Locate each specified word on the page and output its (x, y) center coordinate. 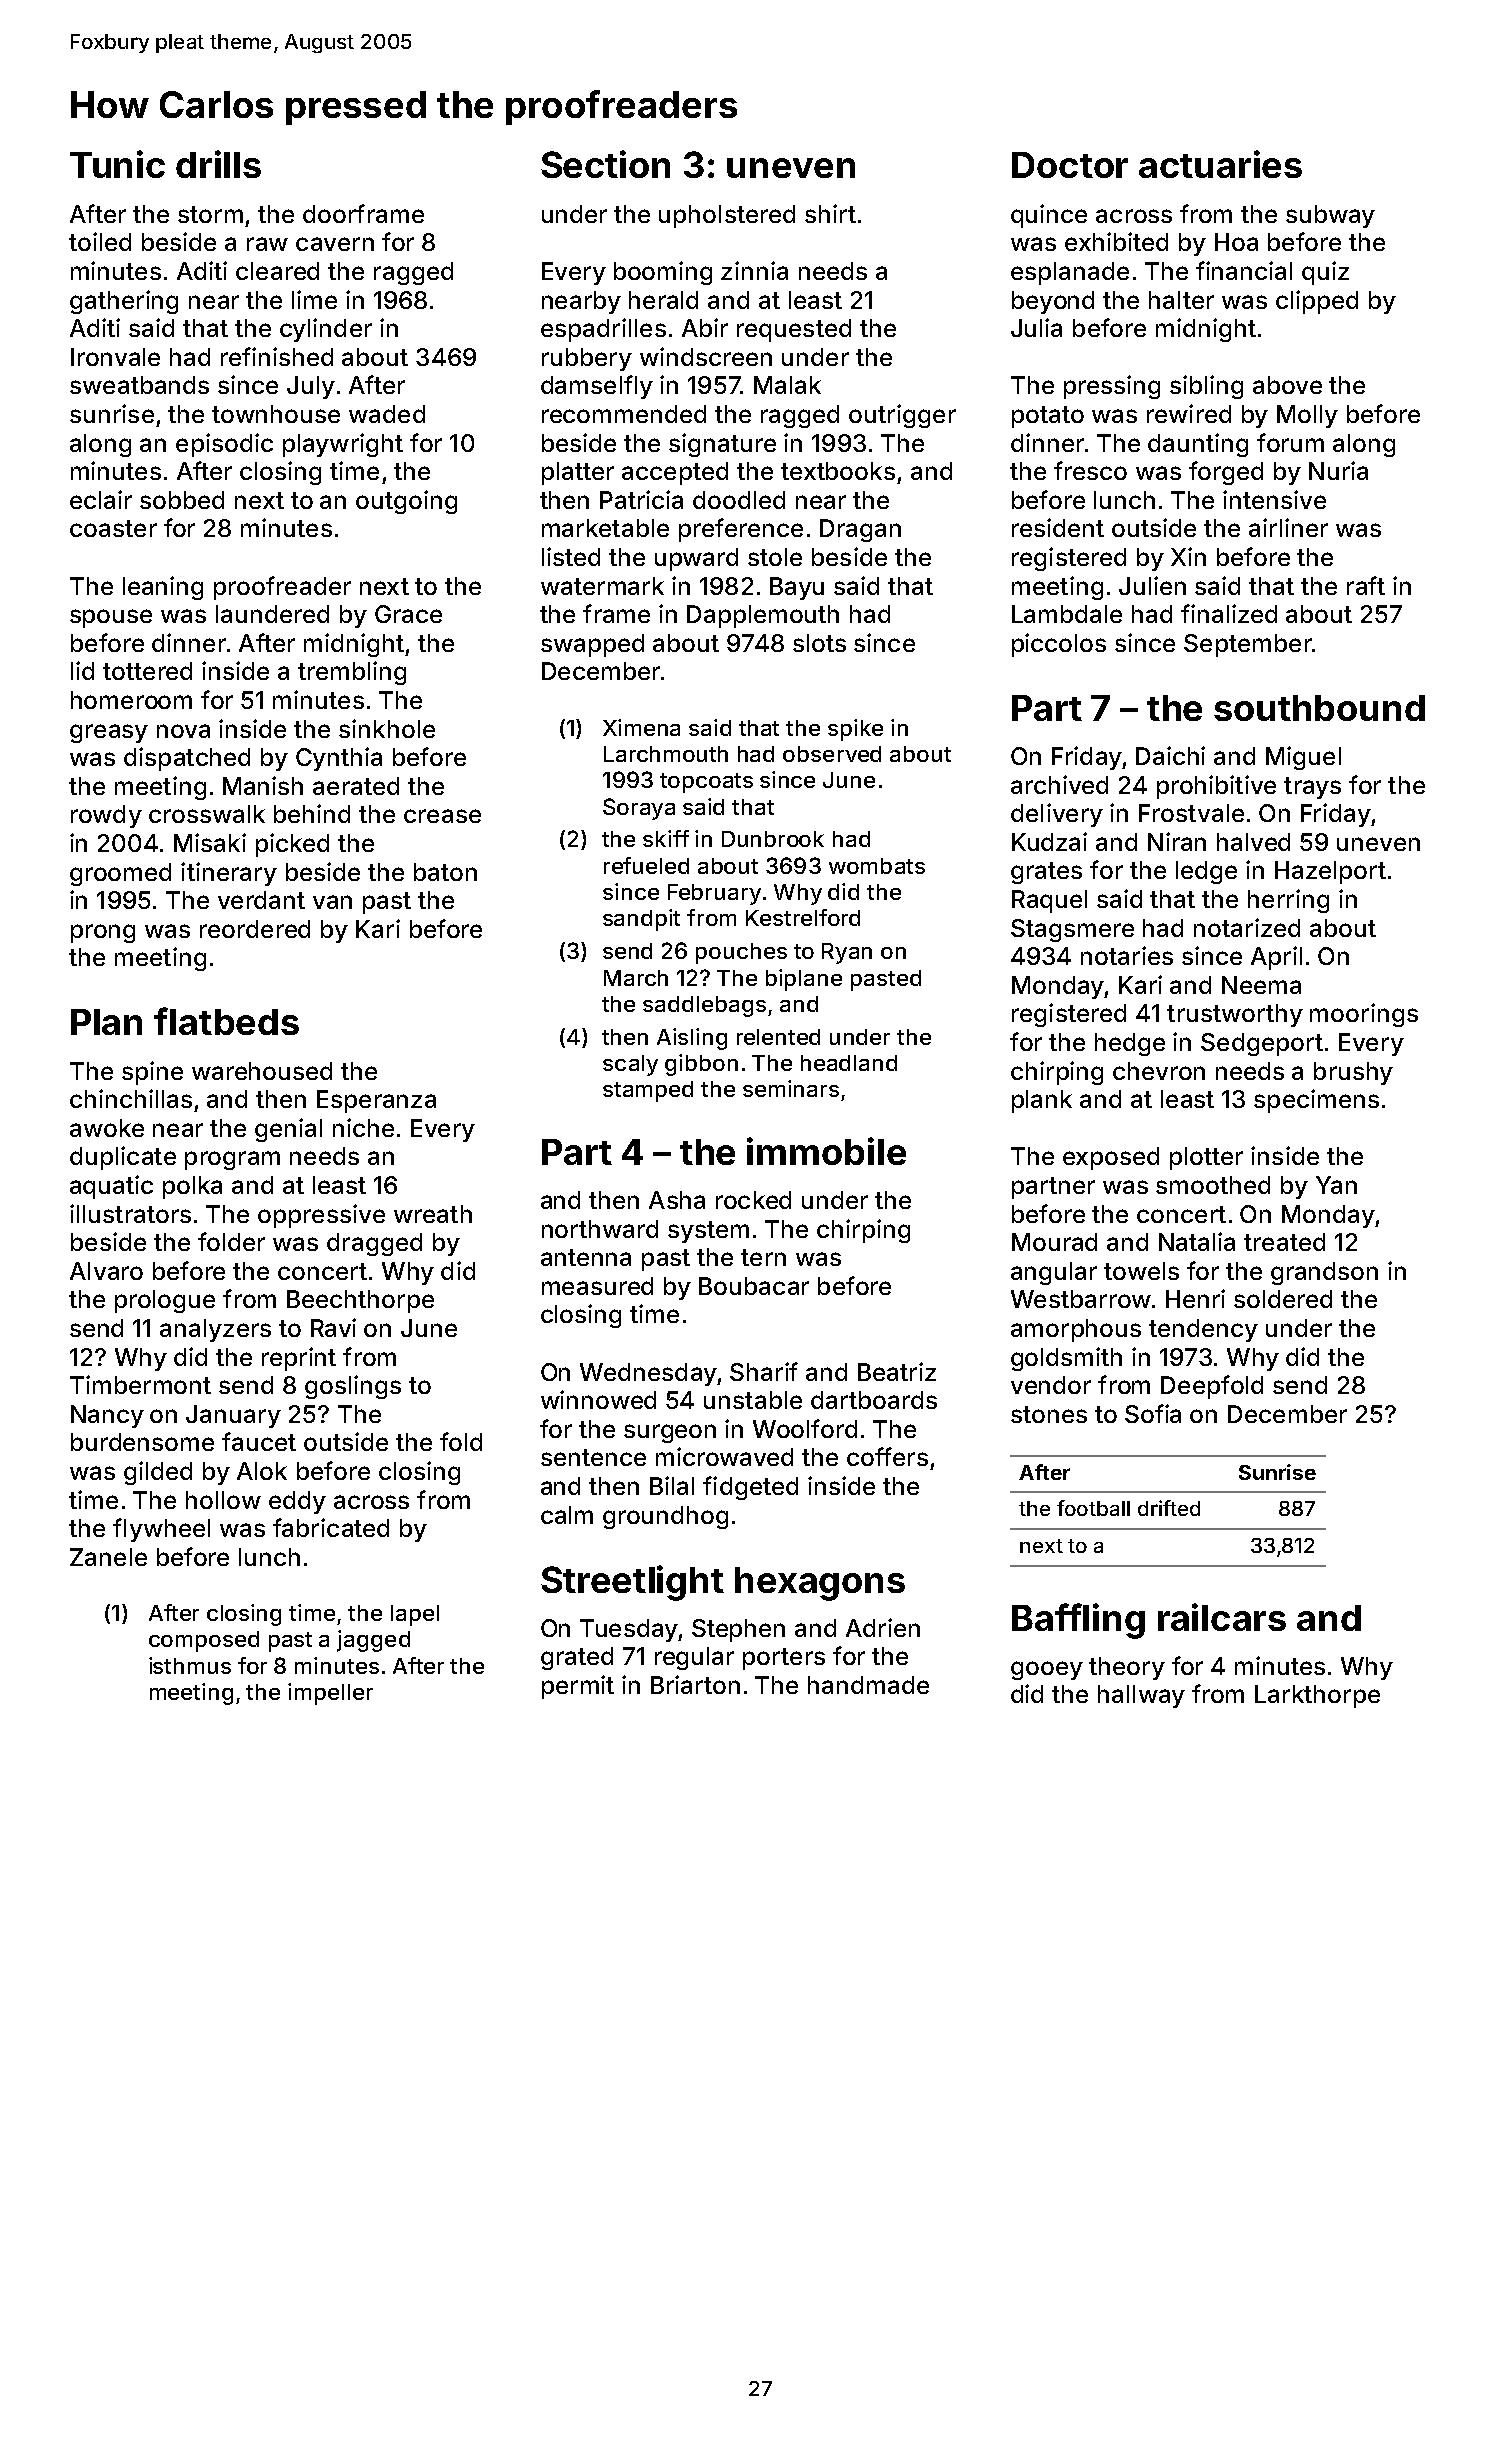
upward (696, 559)
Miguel (1303, 758)
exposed (1111, 1158)
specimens (1316, 1101)
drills (218, 164)
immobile (826, 1151)
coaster (113, 528)
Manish (263, 785)
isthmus (190, 1665)
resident (1058, 527)
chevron (1159, 1071)
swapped (592, 645)
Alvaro (106, 1271)
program (232, 1160)
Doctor (1070, 165)
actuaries (1220, 164)
